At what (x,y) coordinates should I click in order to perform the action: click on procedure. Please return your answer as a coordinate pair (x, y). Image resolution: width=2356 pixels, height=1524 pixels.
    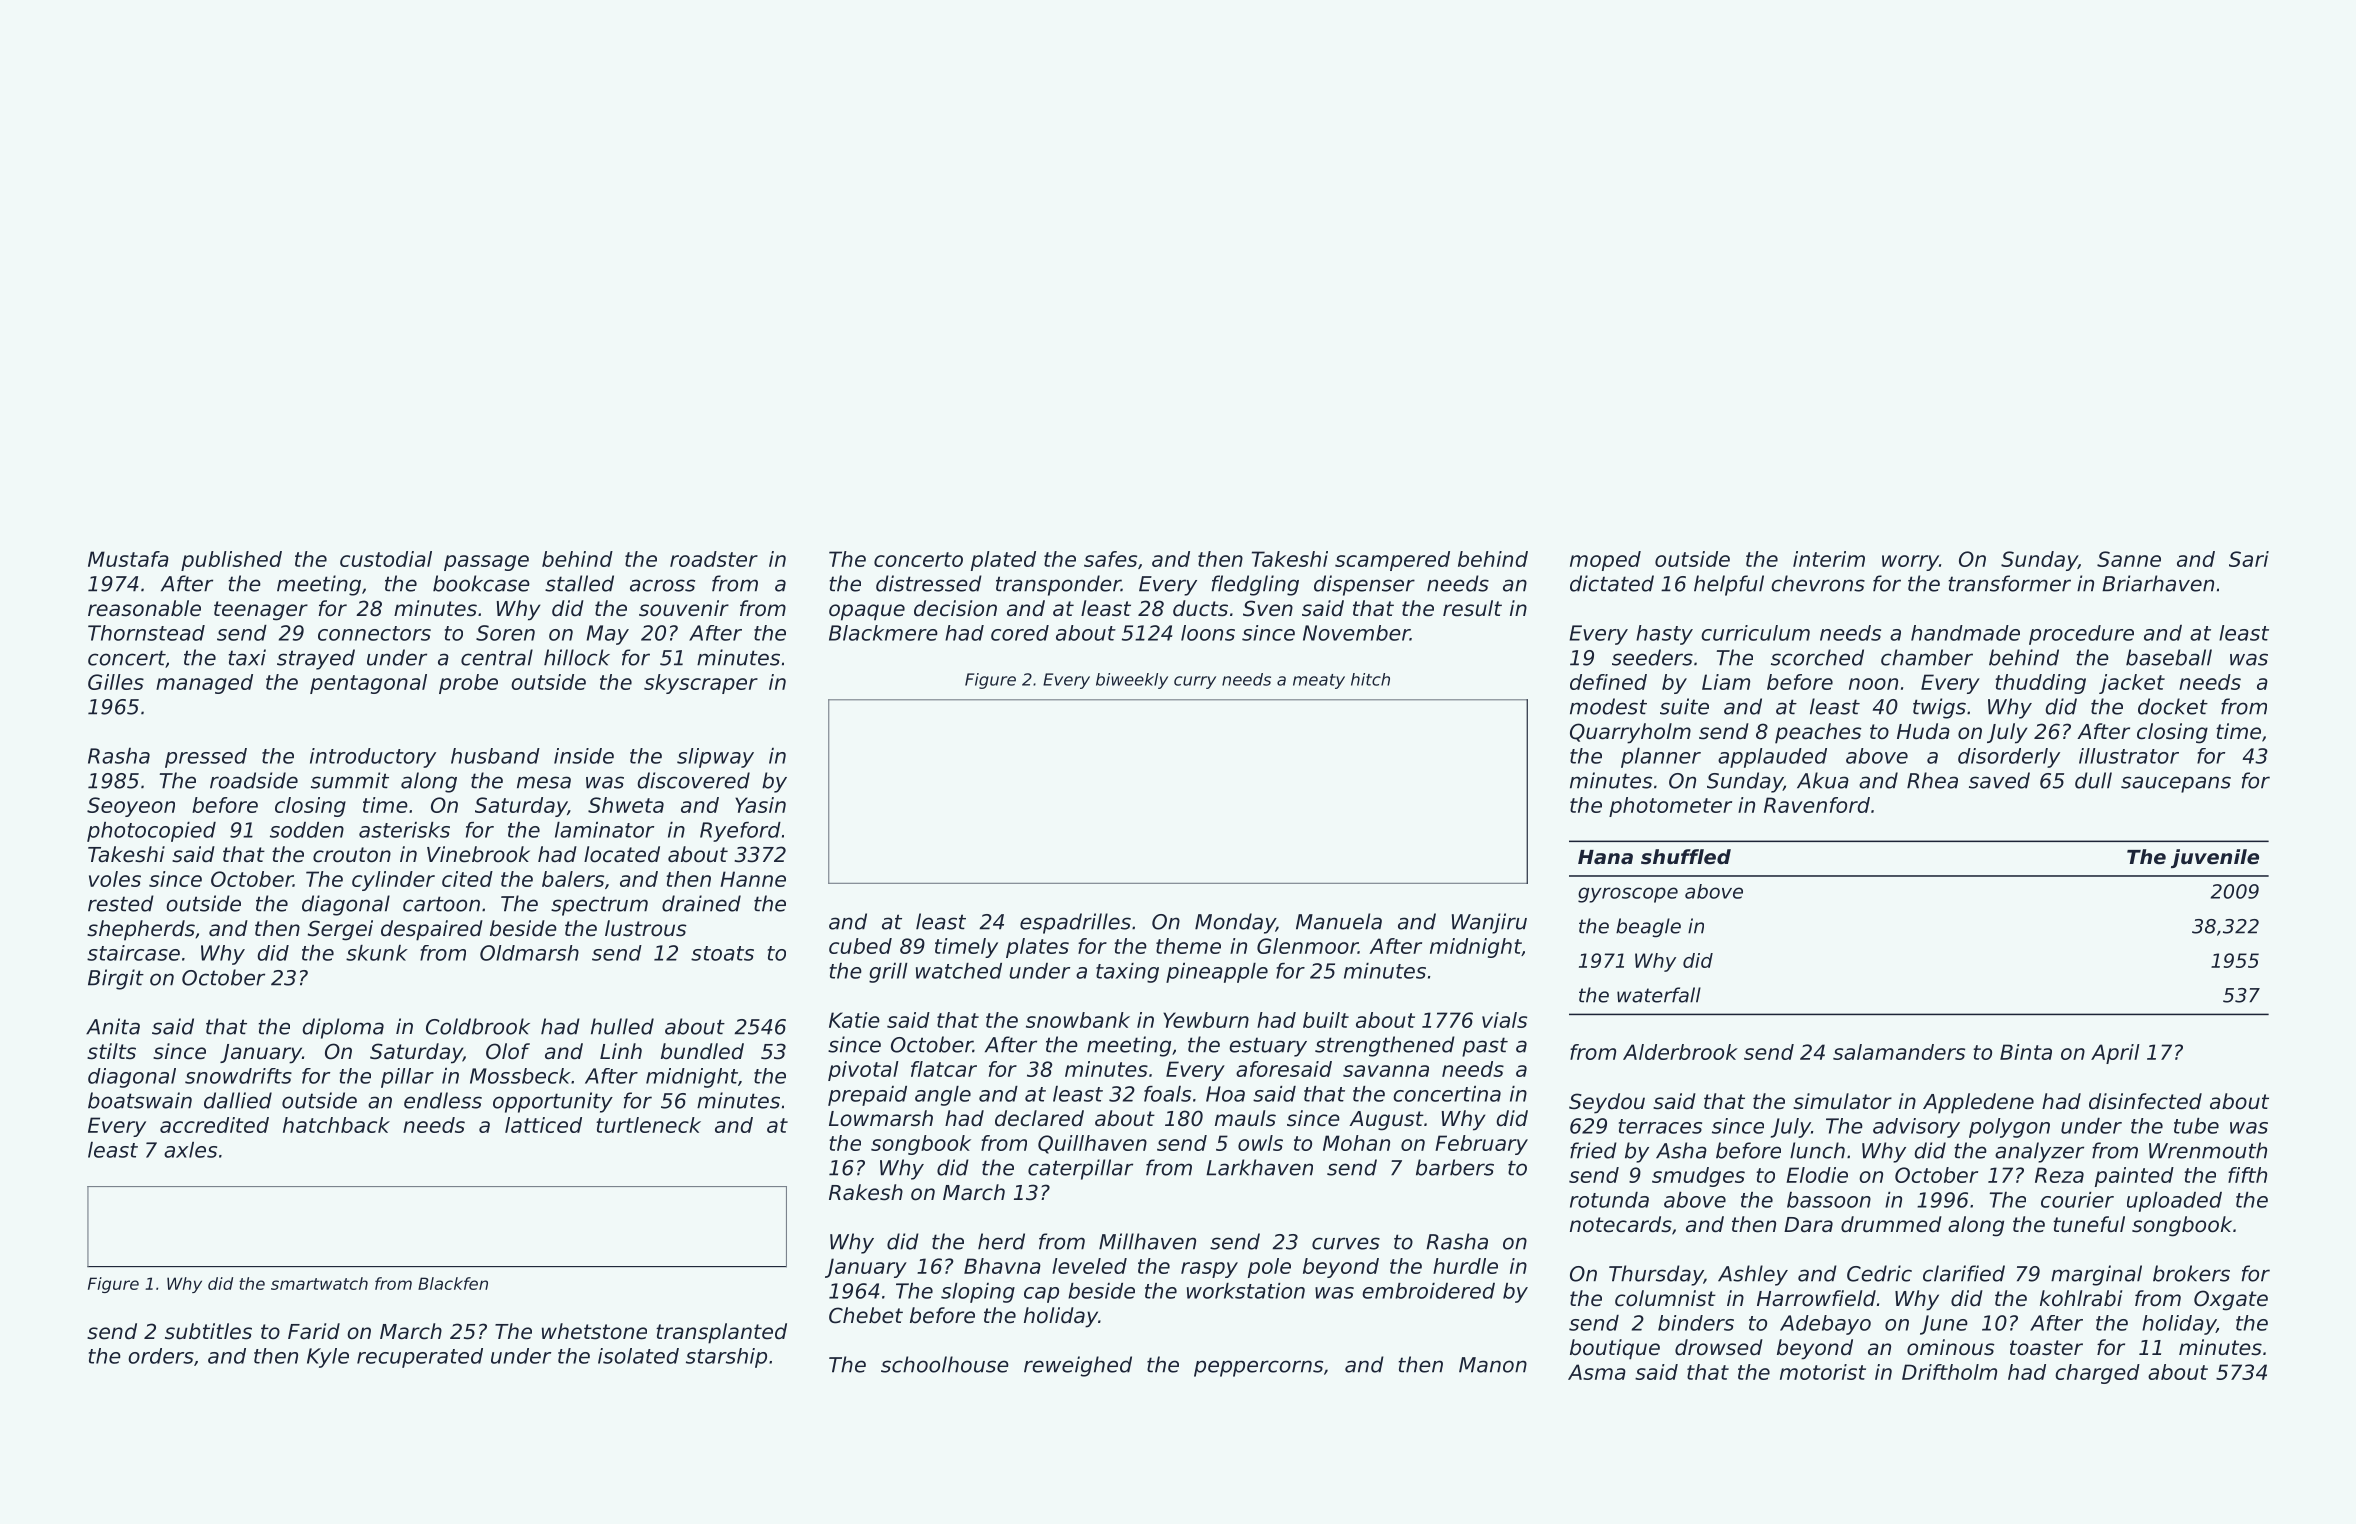
    Looking at the image, I should click on (2081, 635).
